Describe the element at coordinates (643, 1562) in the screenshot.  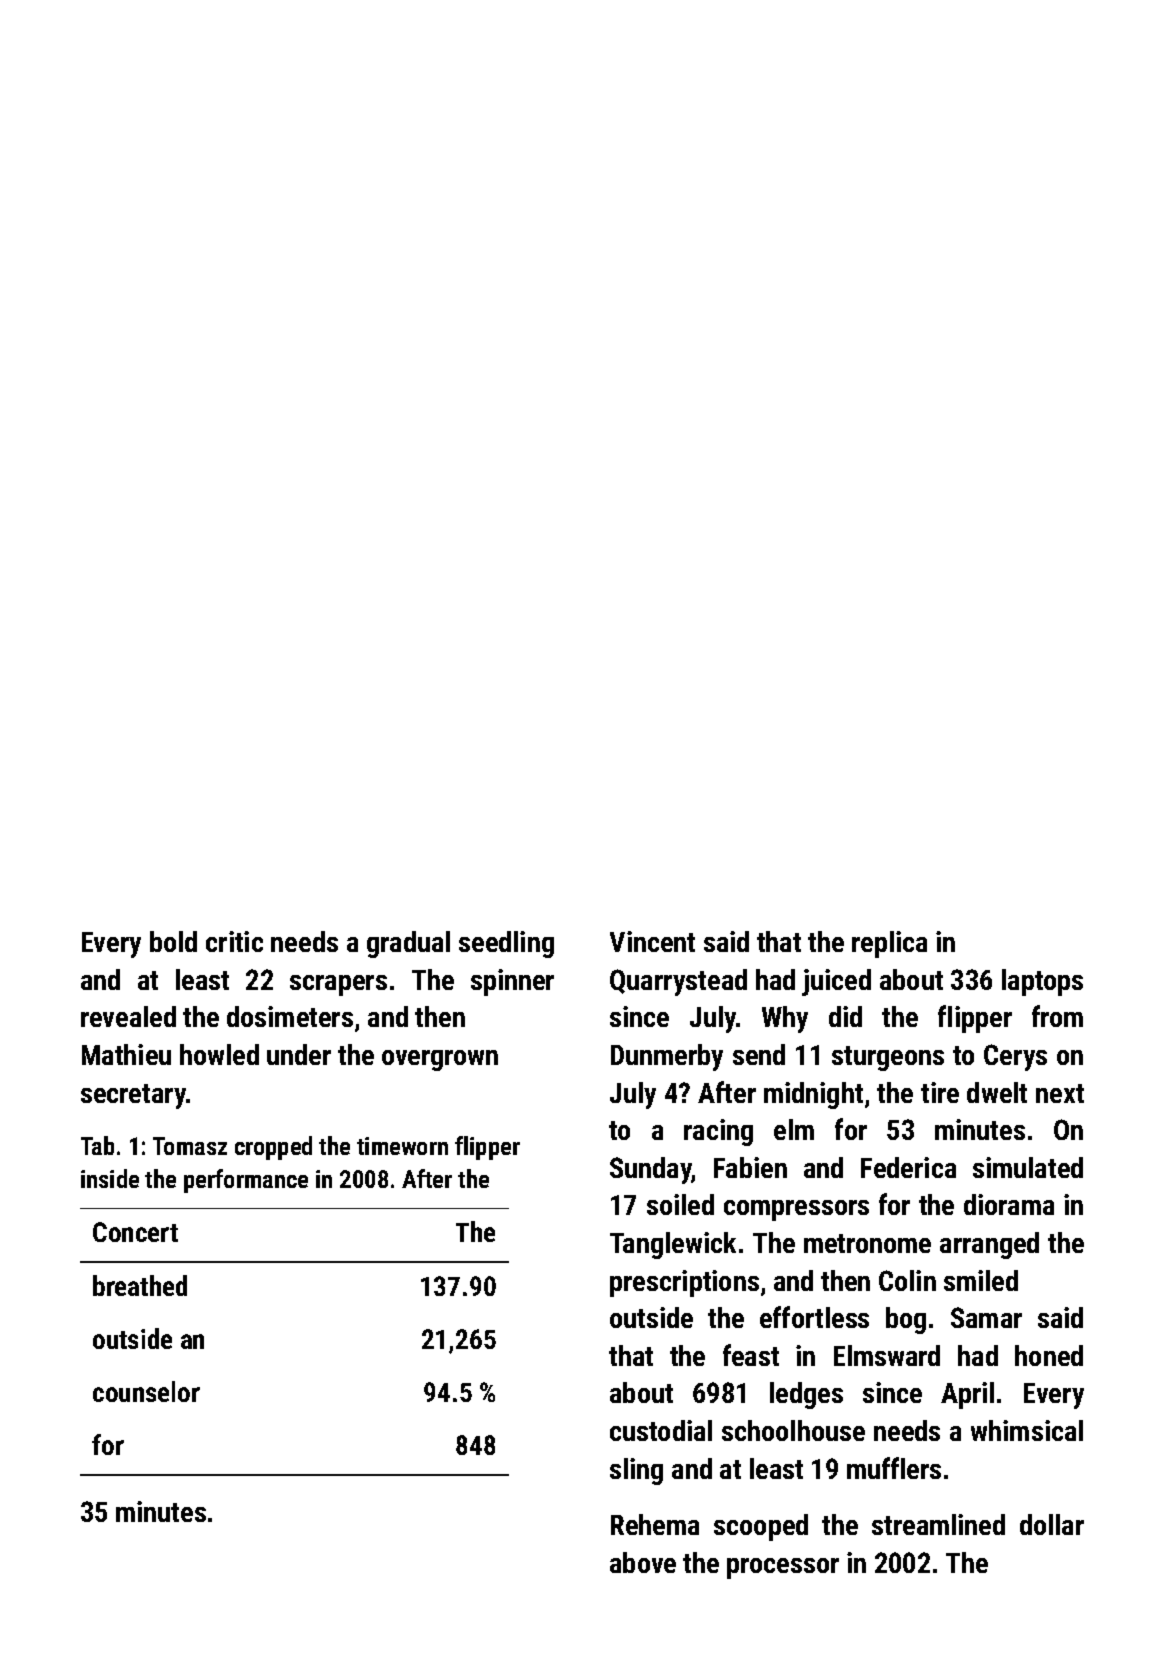
I see `above` at that location.
